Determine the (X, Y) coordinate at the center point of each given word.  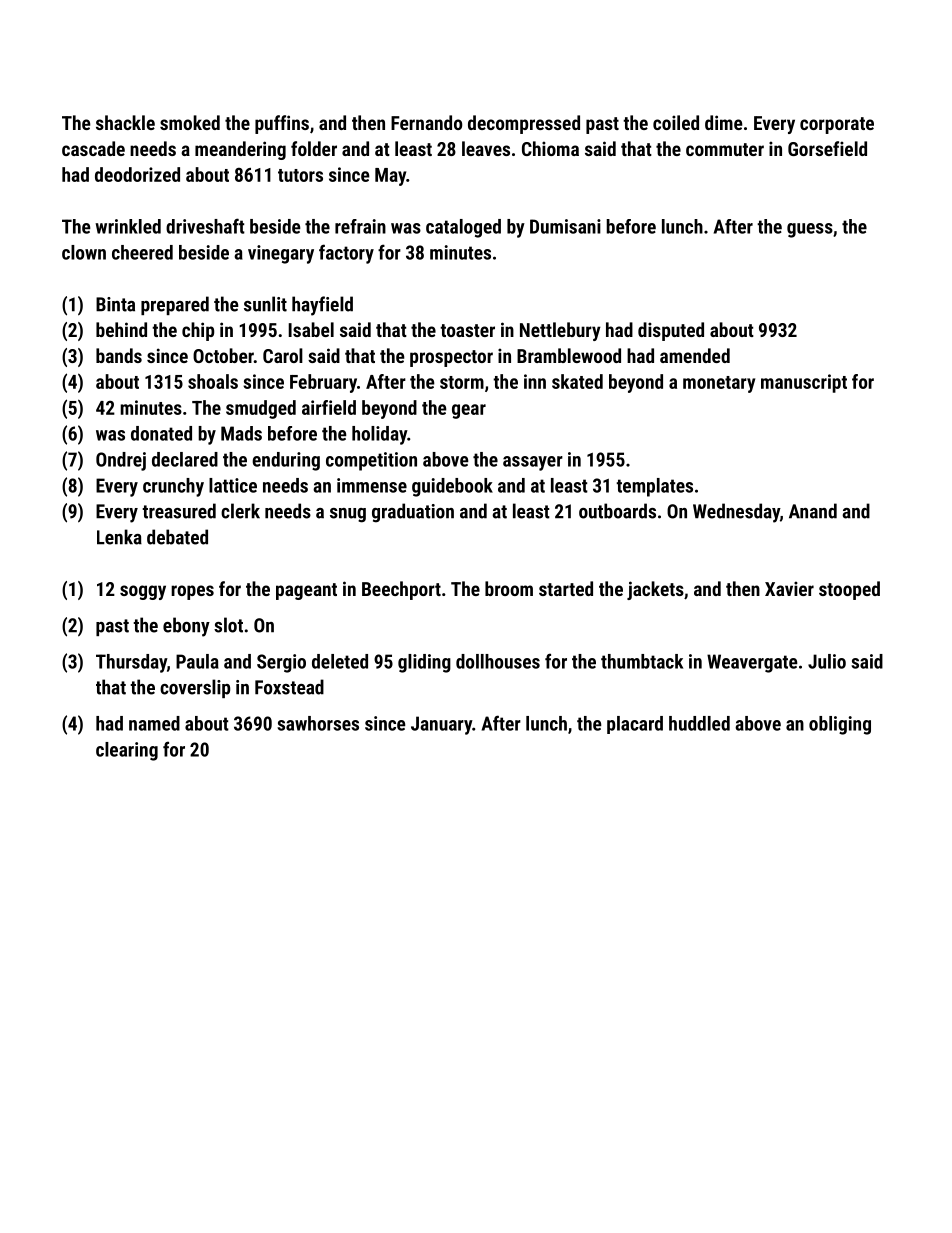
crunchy (173, 487)
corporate (837, 125)
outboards (617, 511)
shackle (125, 122)
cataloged (463, 228)
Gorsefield (827, 148)
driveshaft (205, 226)
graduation (413, 513)
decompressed (524, 124)
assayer (533, 463)
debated (177, 537)
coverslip (195, 688)
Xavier (789, 588)
